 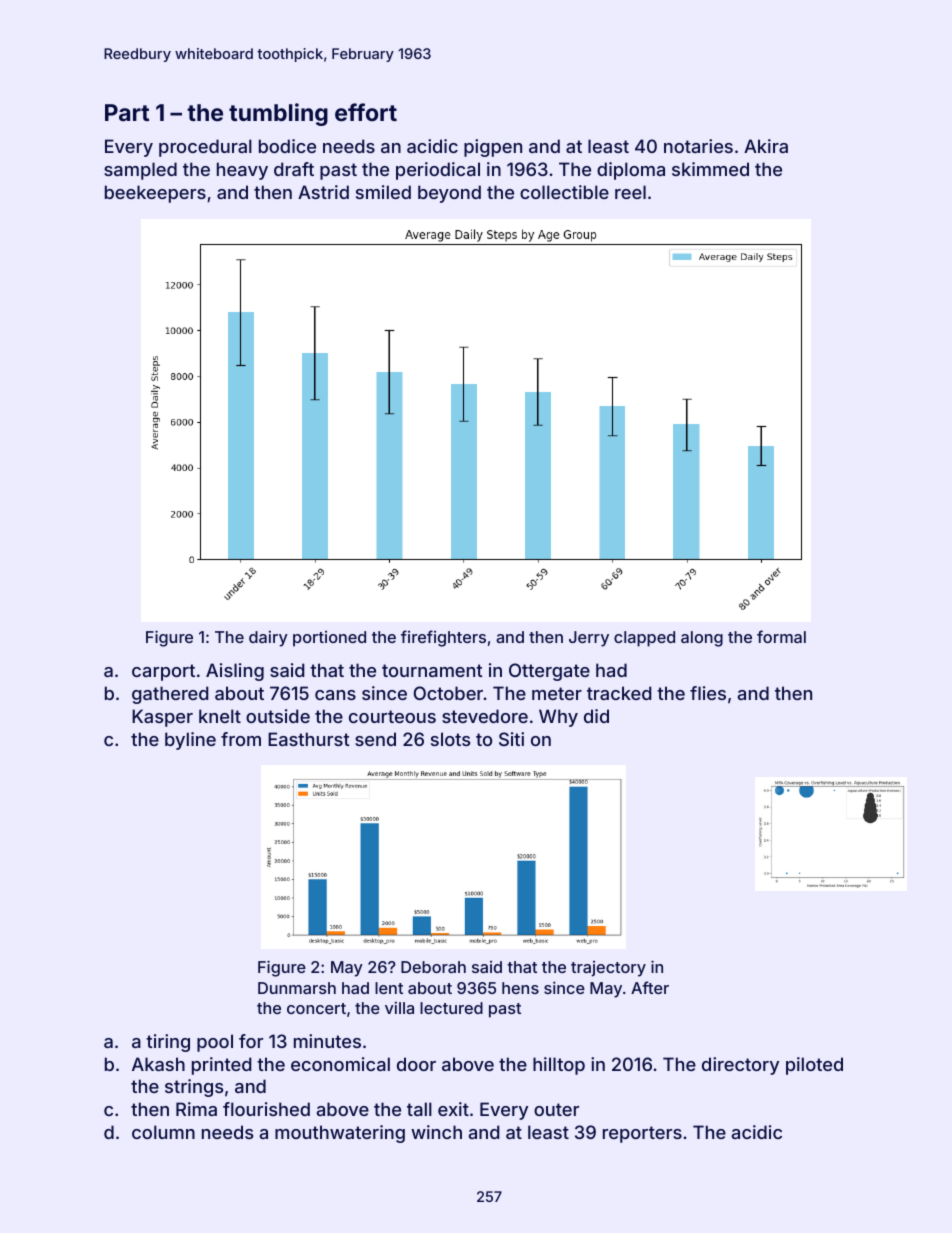 I want to click on clapped, so click(x=644, y=639).
